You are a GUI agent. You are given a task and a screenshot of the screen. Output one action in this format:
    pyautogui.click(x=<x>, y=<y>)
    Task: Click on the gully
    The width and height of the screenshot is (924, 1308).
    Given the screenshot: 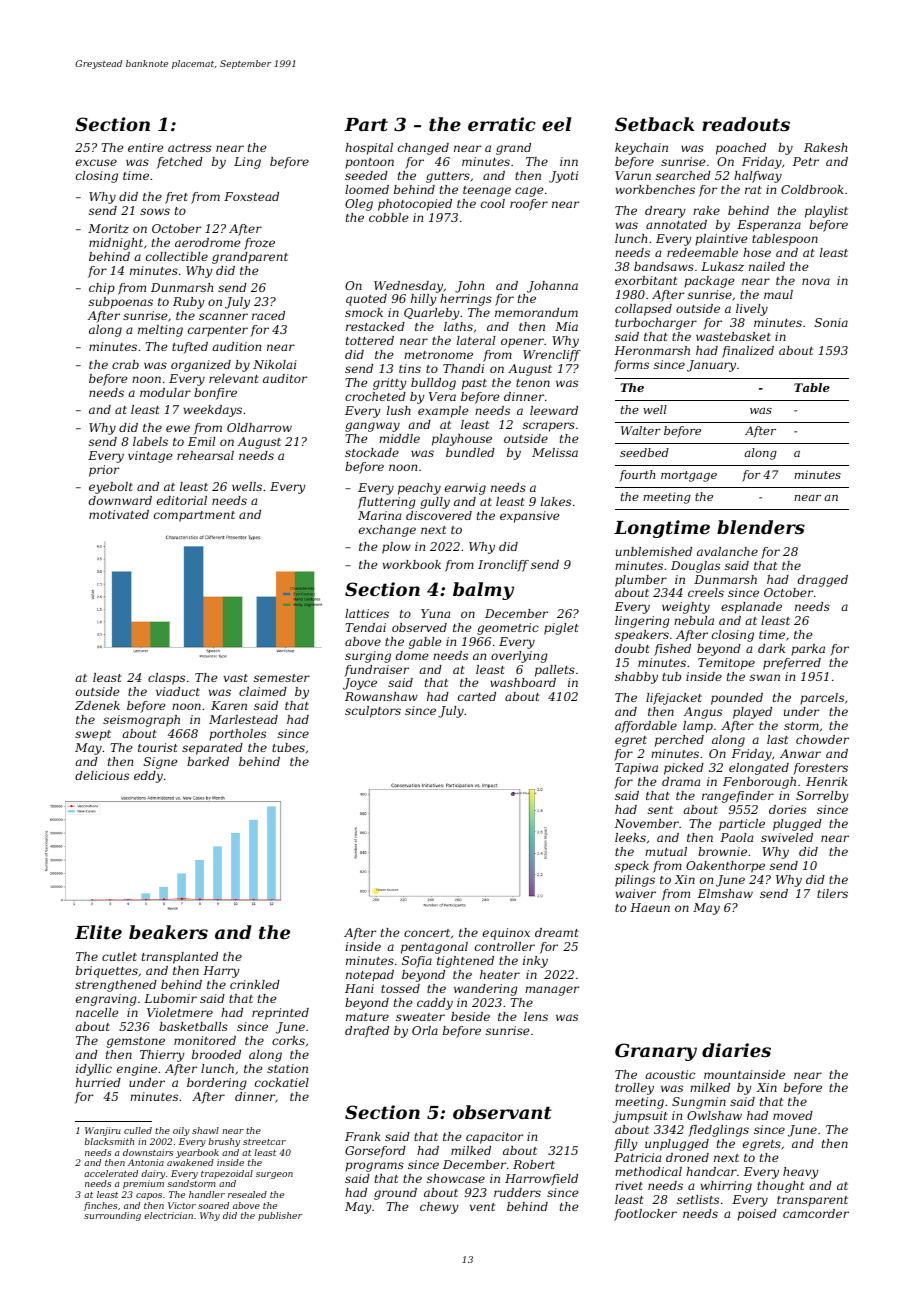 What is the action you would take?
    pyautogui.click(x=435, y=503)
